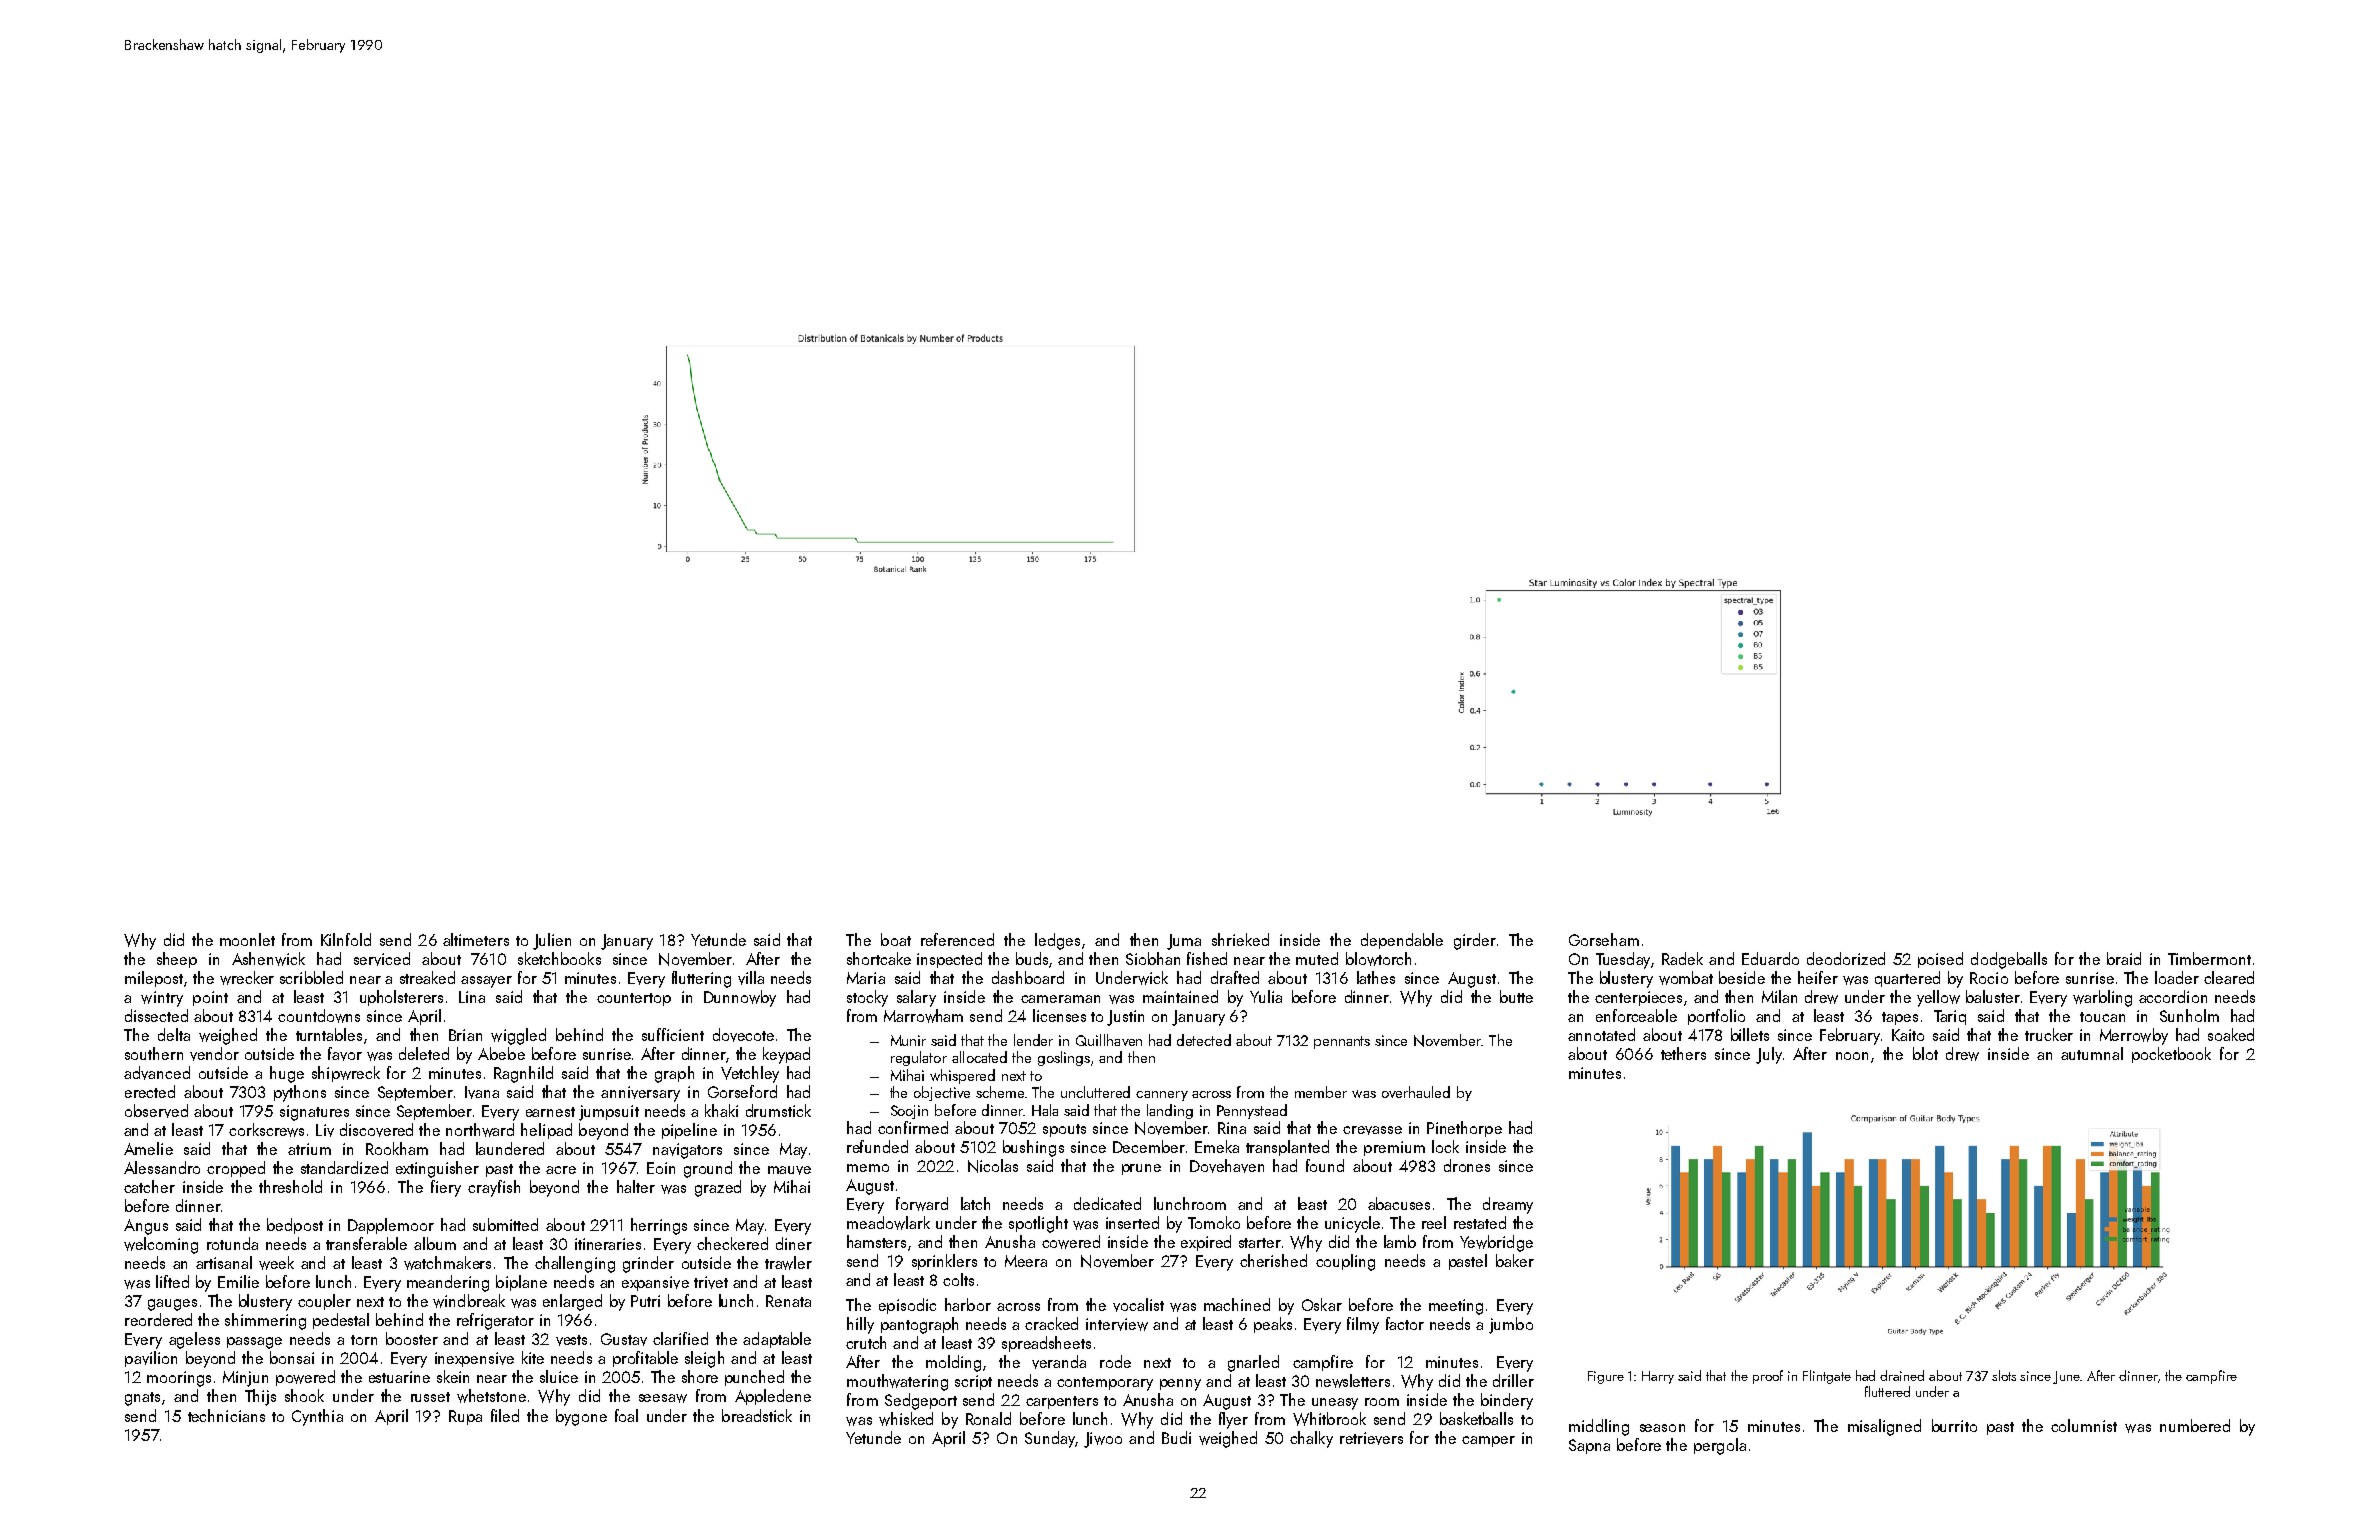 This page has height=1540, width=2380. Describe the element at coordinates (721, 1110) in the page. I see `khaki` at that location.
